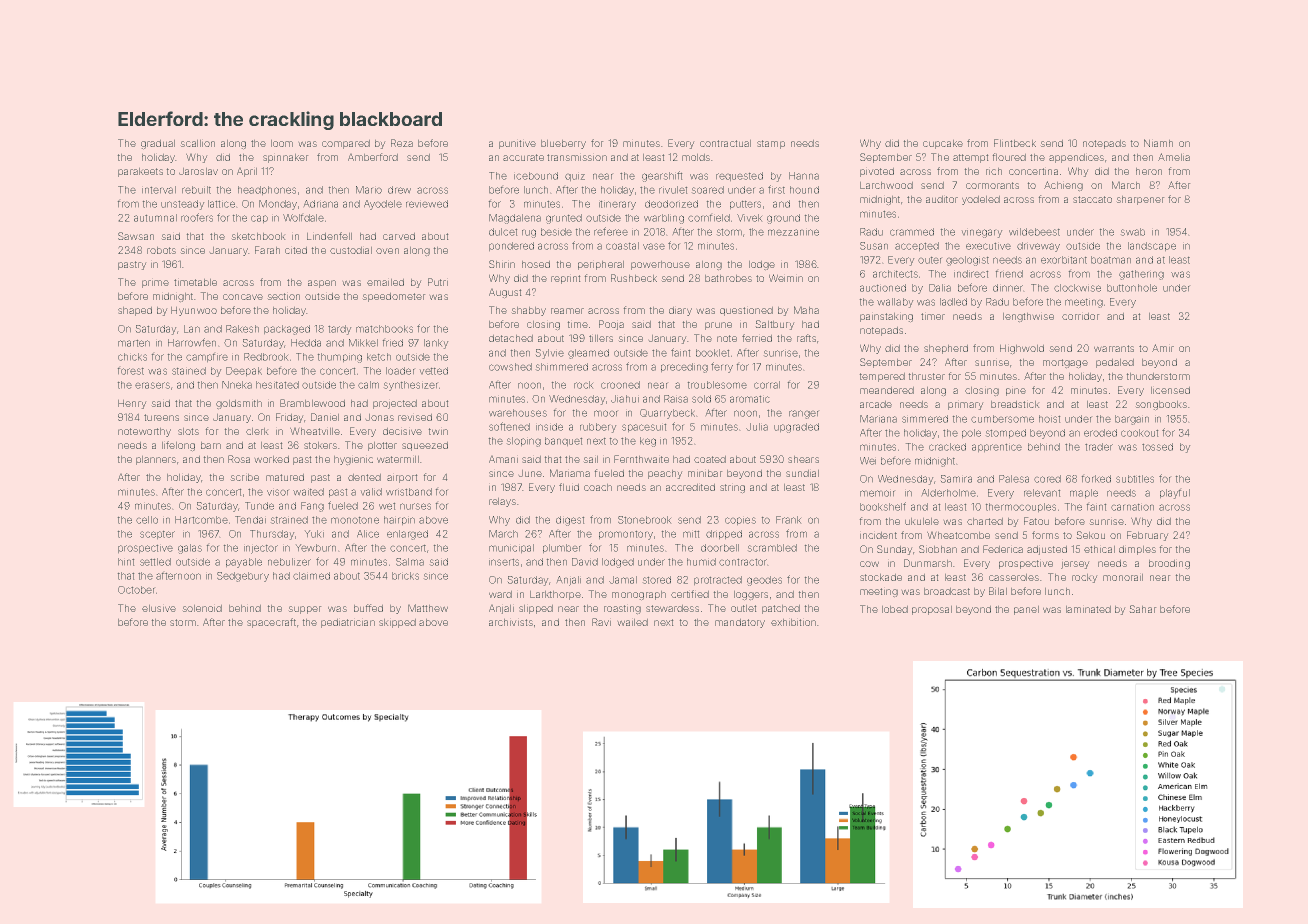 Image resolution: width=1308 pixels, height=924 pixels. I want to click on spacesuit, so click(644, 428).
